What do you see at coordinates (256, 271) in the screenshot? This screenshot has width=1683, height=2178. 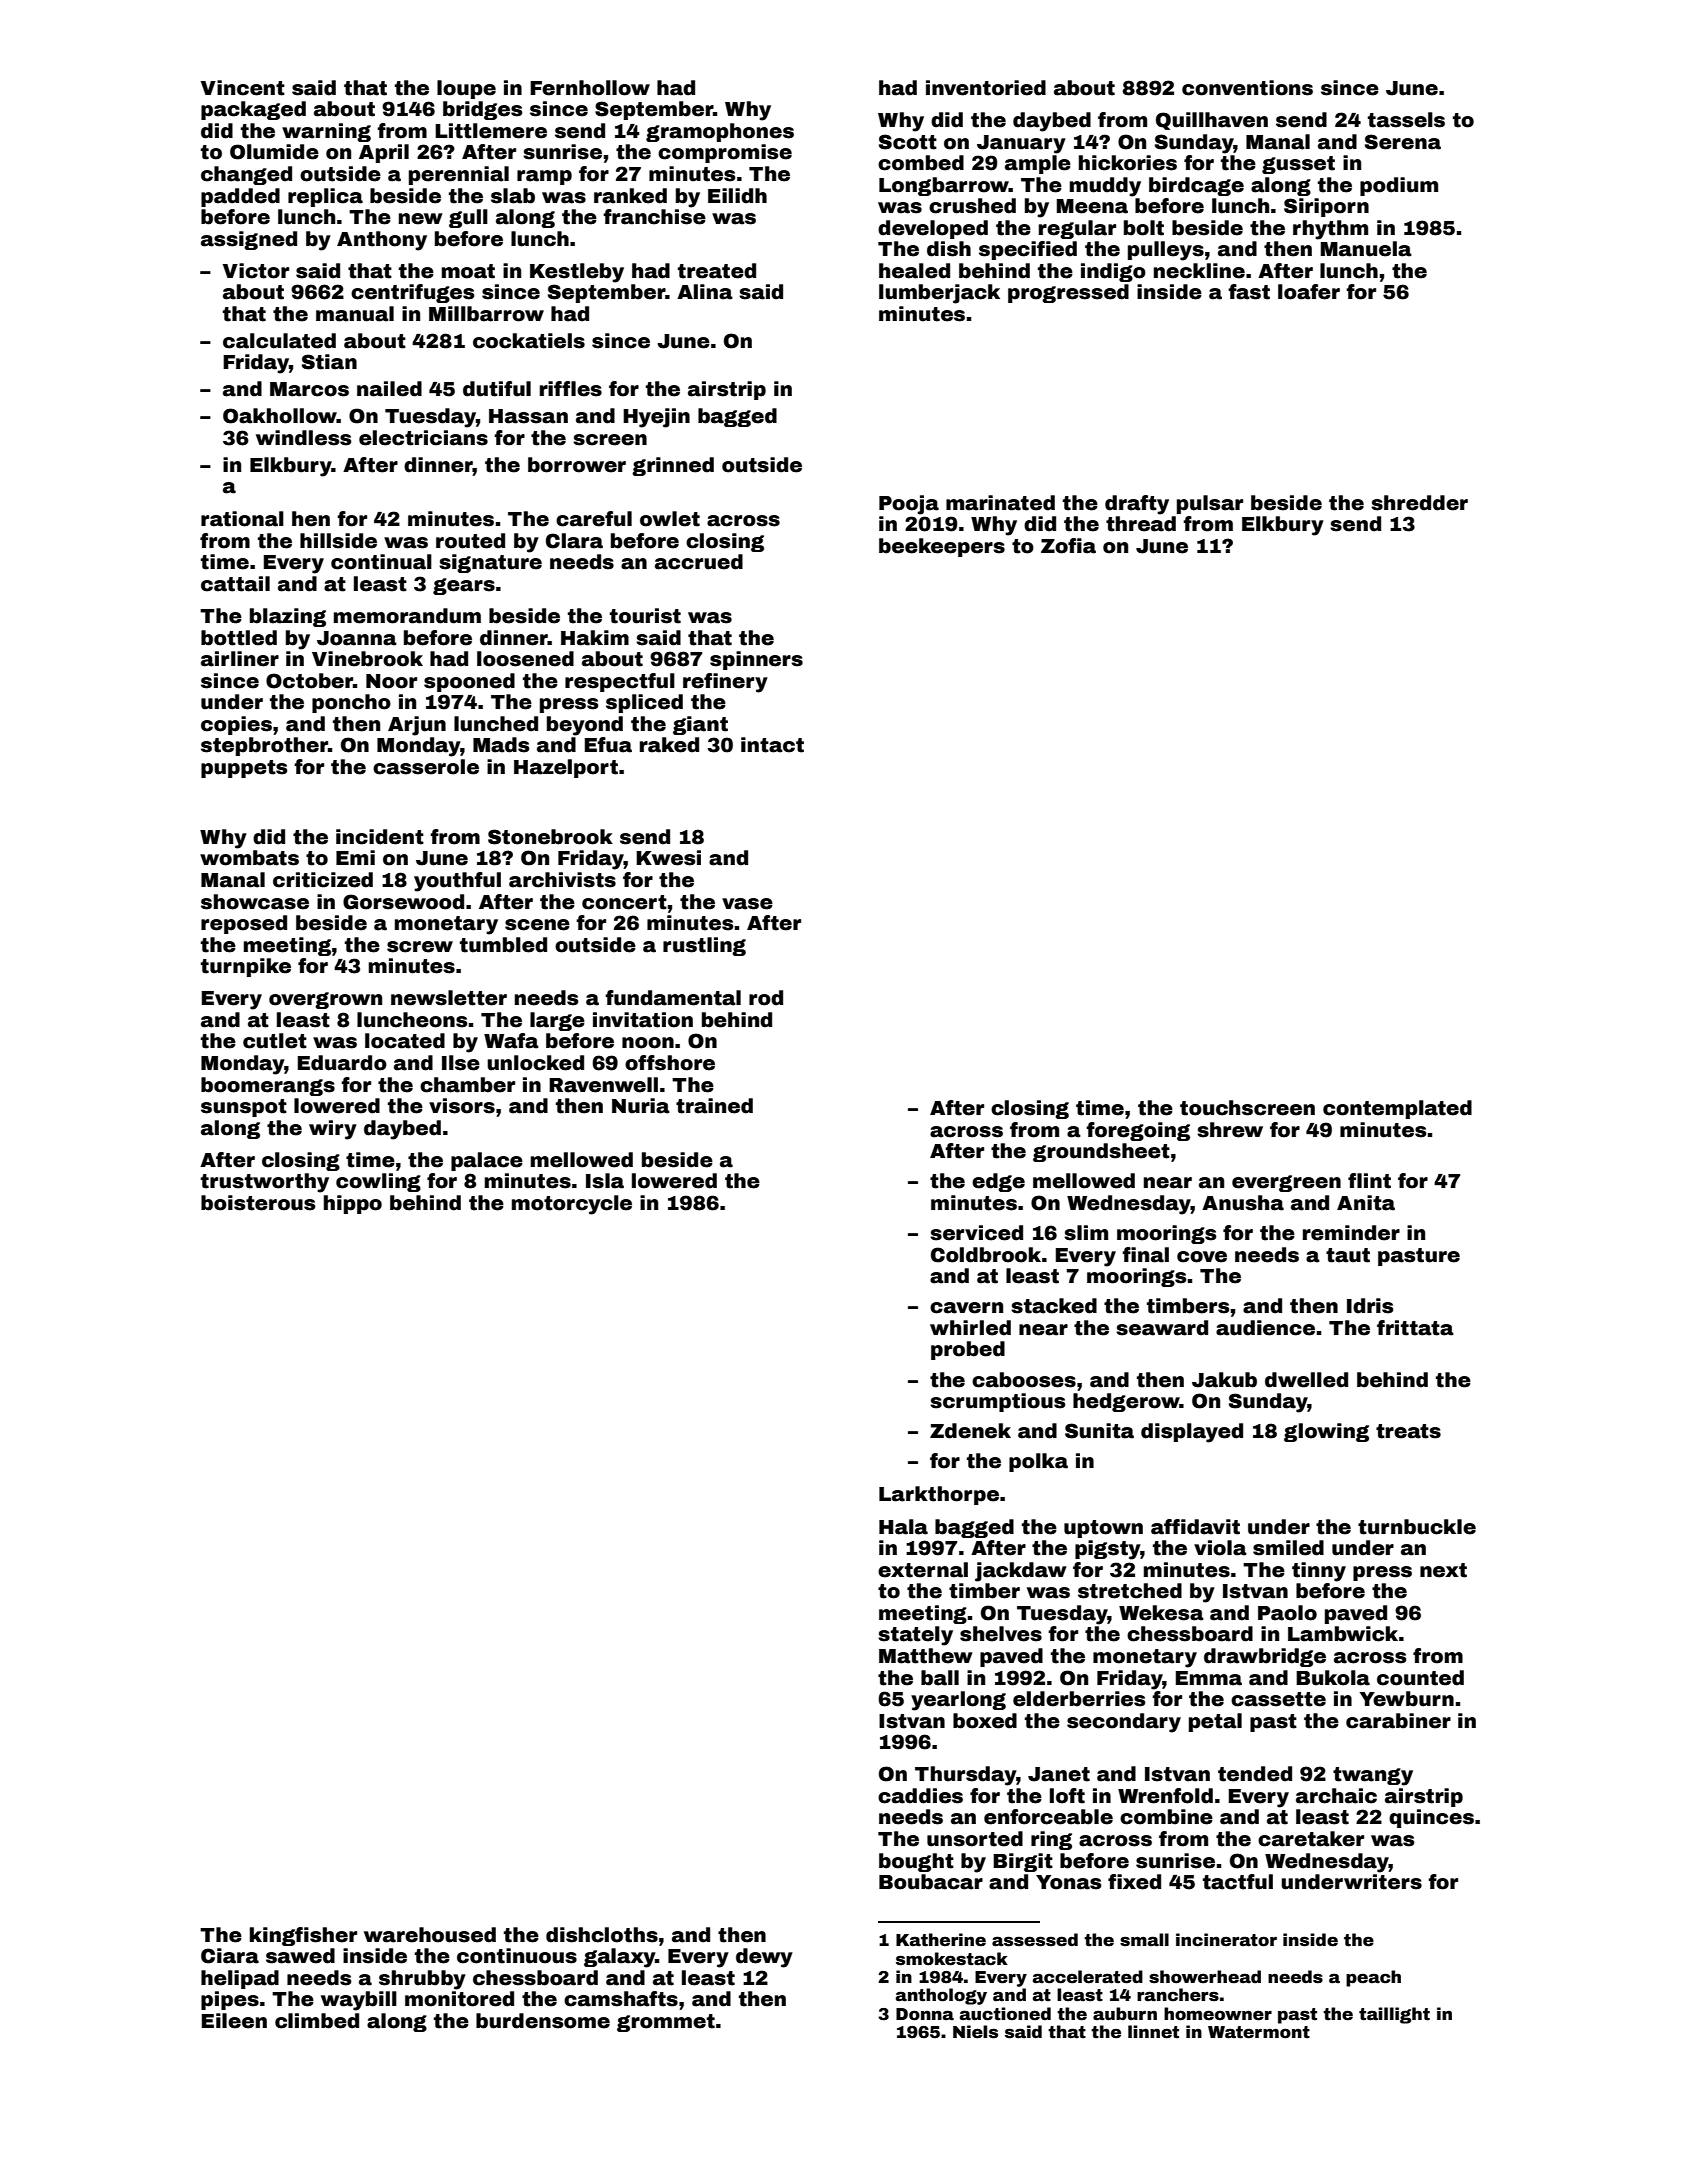 I see `Victor` at bounding box center [256, 271].
